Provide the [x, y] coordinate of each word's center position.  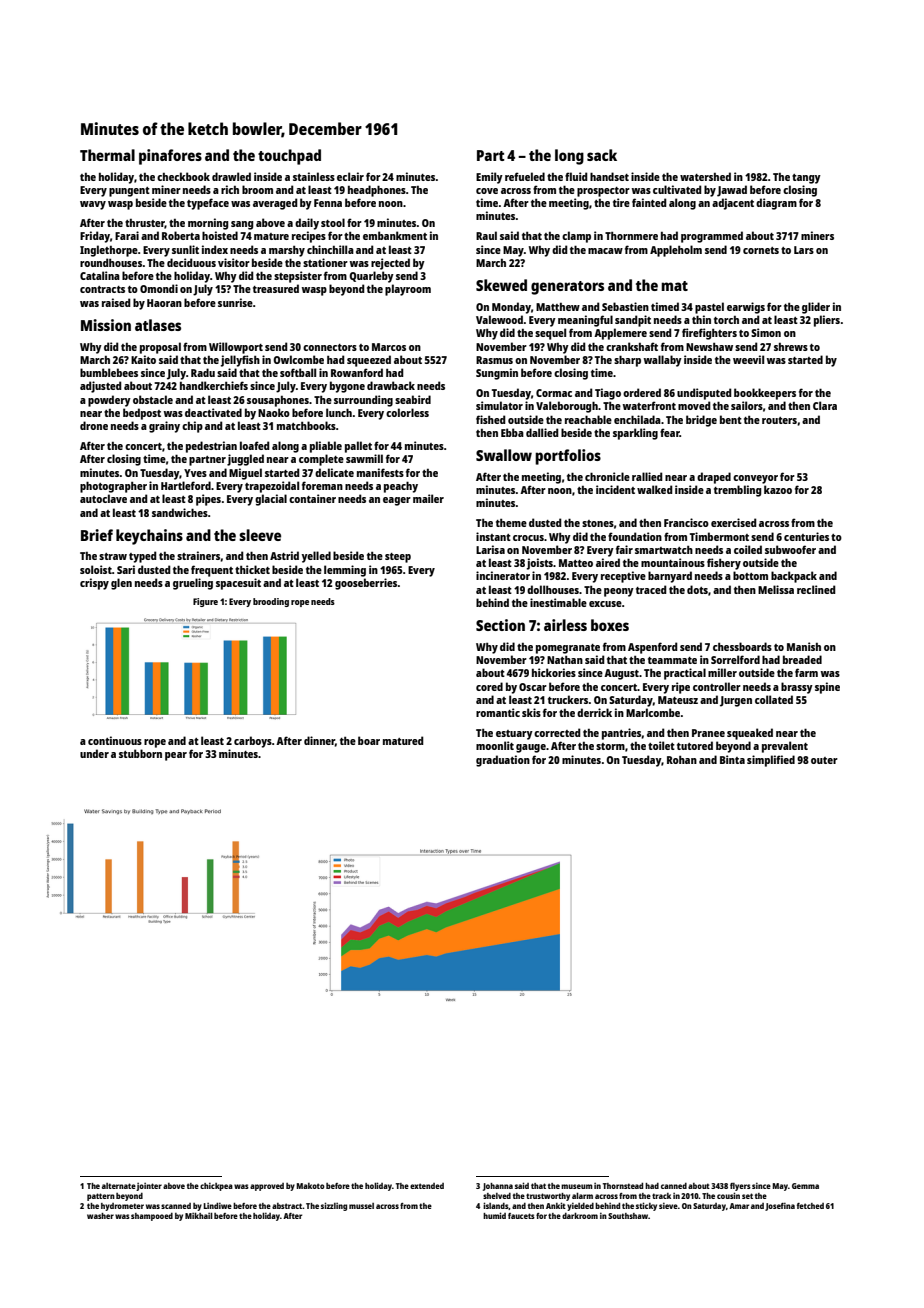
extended [427, 1186]
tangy [806, 179]
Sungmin [497, 374]
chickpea [216, 1186]
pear [176, 756]
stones [598, 523]
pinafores [170, 157]
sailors [747, 405]
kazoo [778, 489]
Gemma [805, 1186]
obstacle [153, 399]
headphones [377, 191]
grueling [193, 584]
